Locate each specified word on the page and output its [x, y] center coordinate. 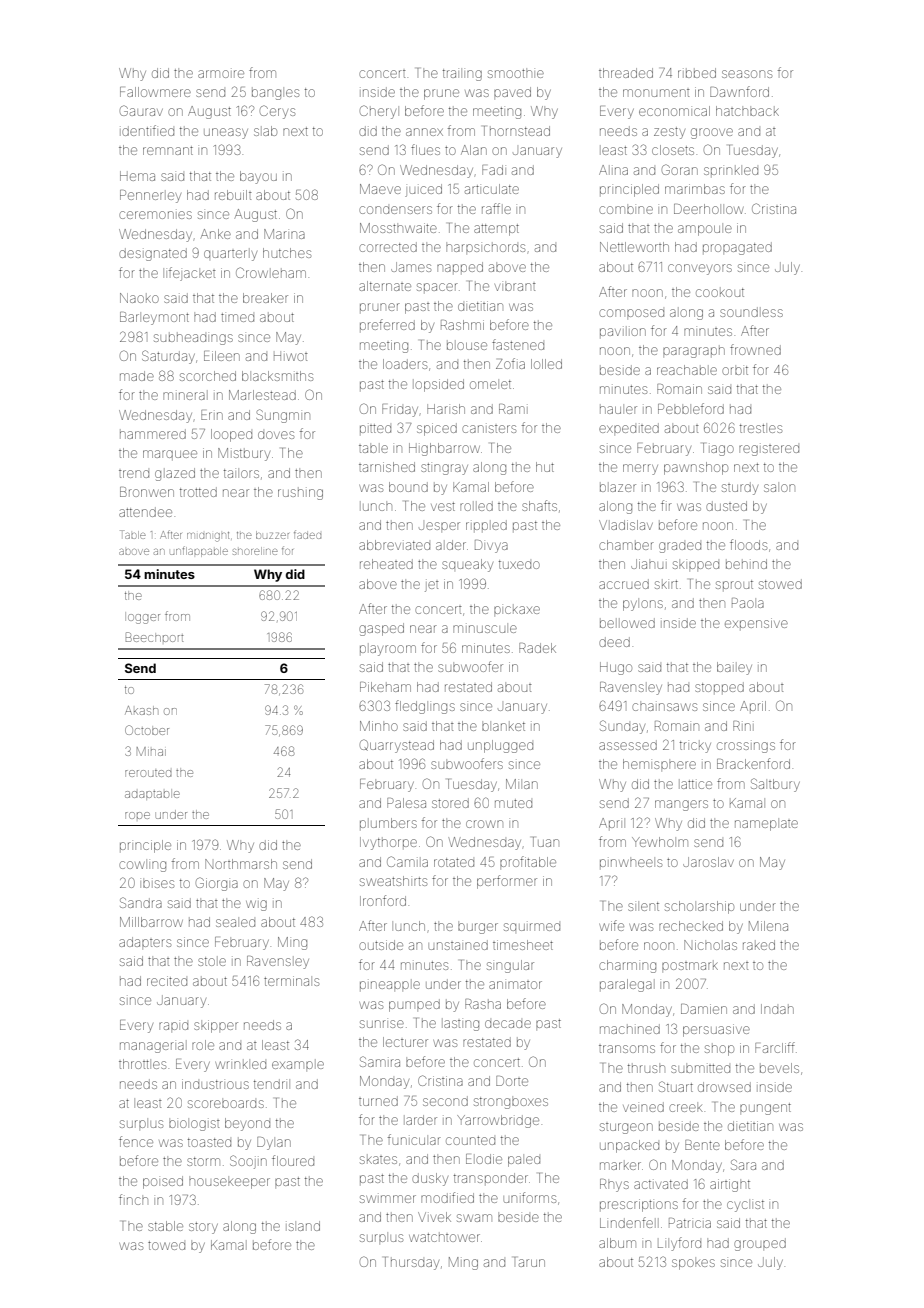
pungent [765, 1109]
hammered [153, 434]
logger [144, 619]
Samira [380, 1061]
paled [524, 1161]
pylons [643, 605]
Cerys [277, 112]
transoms [627, 1049]
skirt [666, 584]
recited [167, 981]
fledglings [425, 707]
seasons [747, 74]
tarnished [387, 467]
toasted [209, 1142]
